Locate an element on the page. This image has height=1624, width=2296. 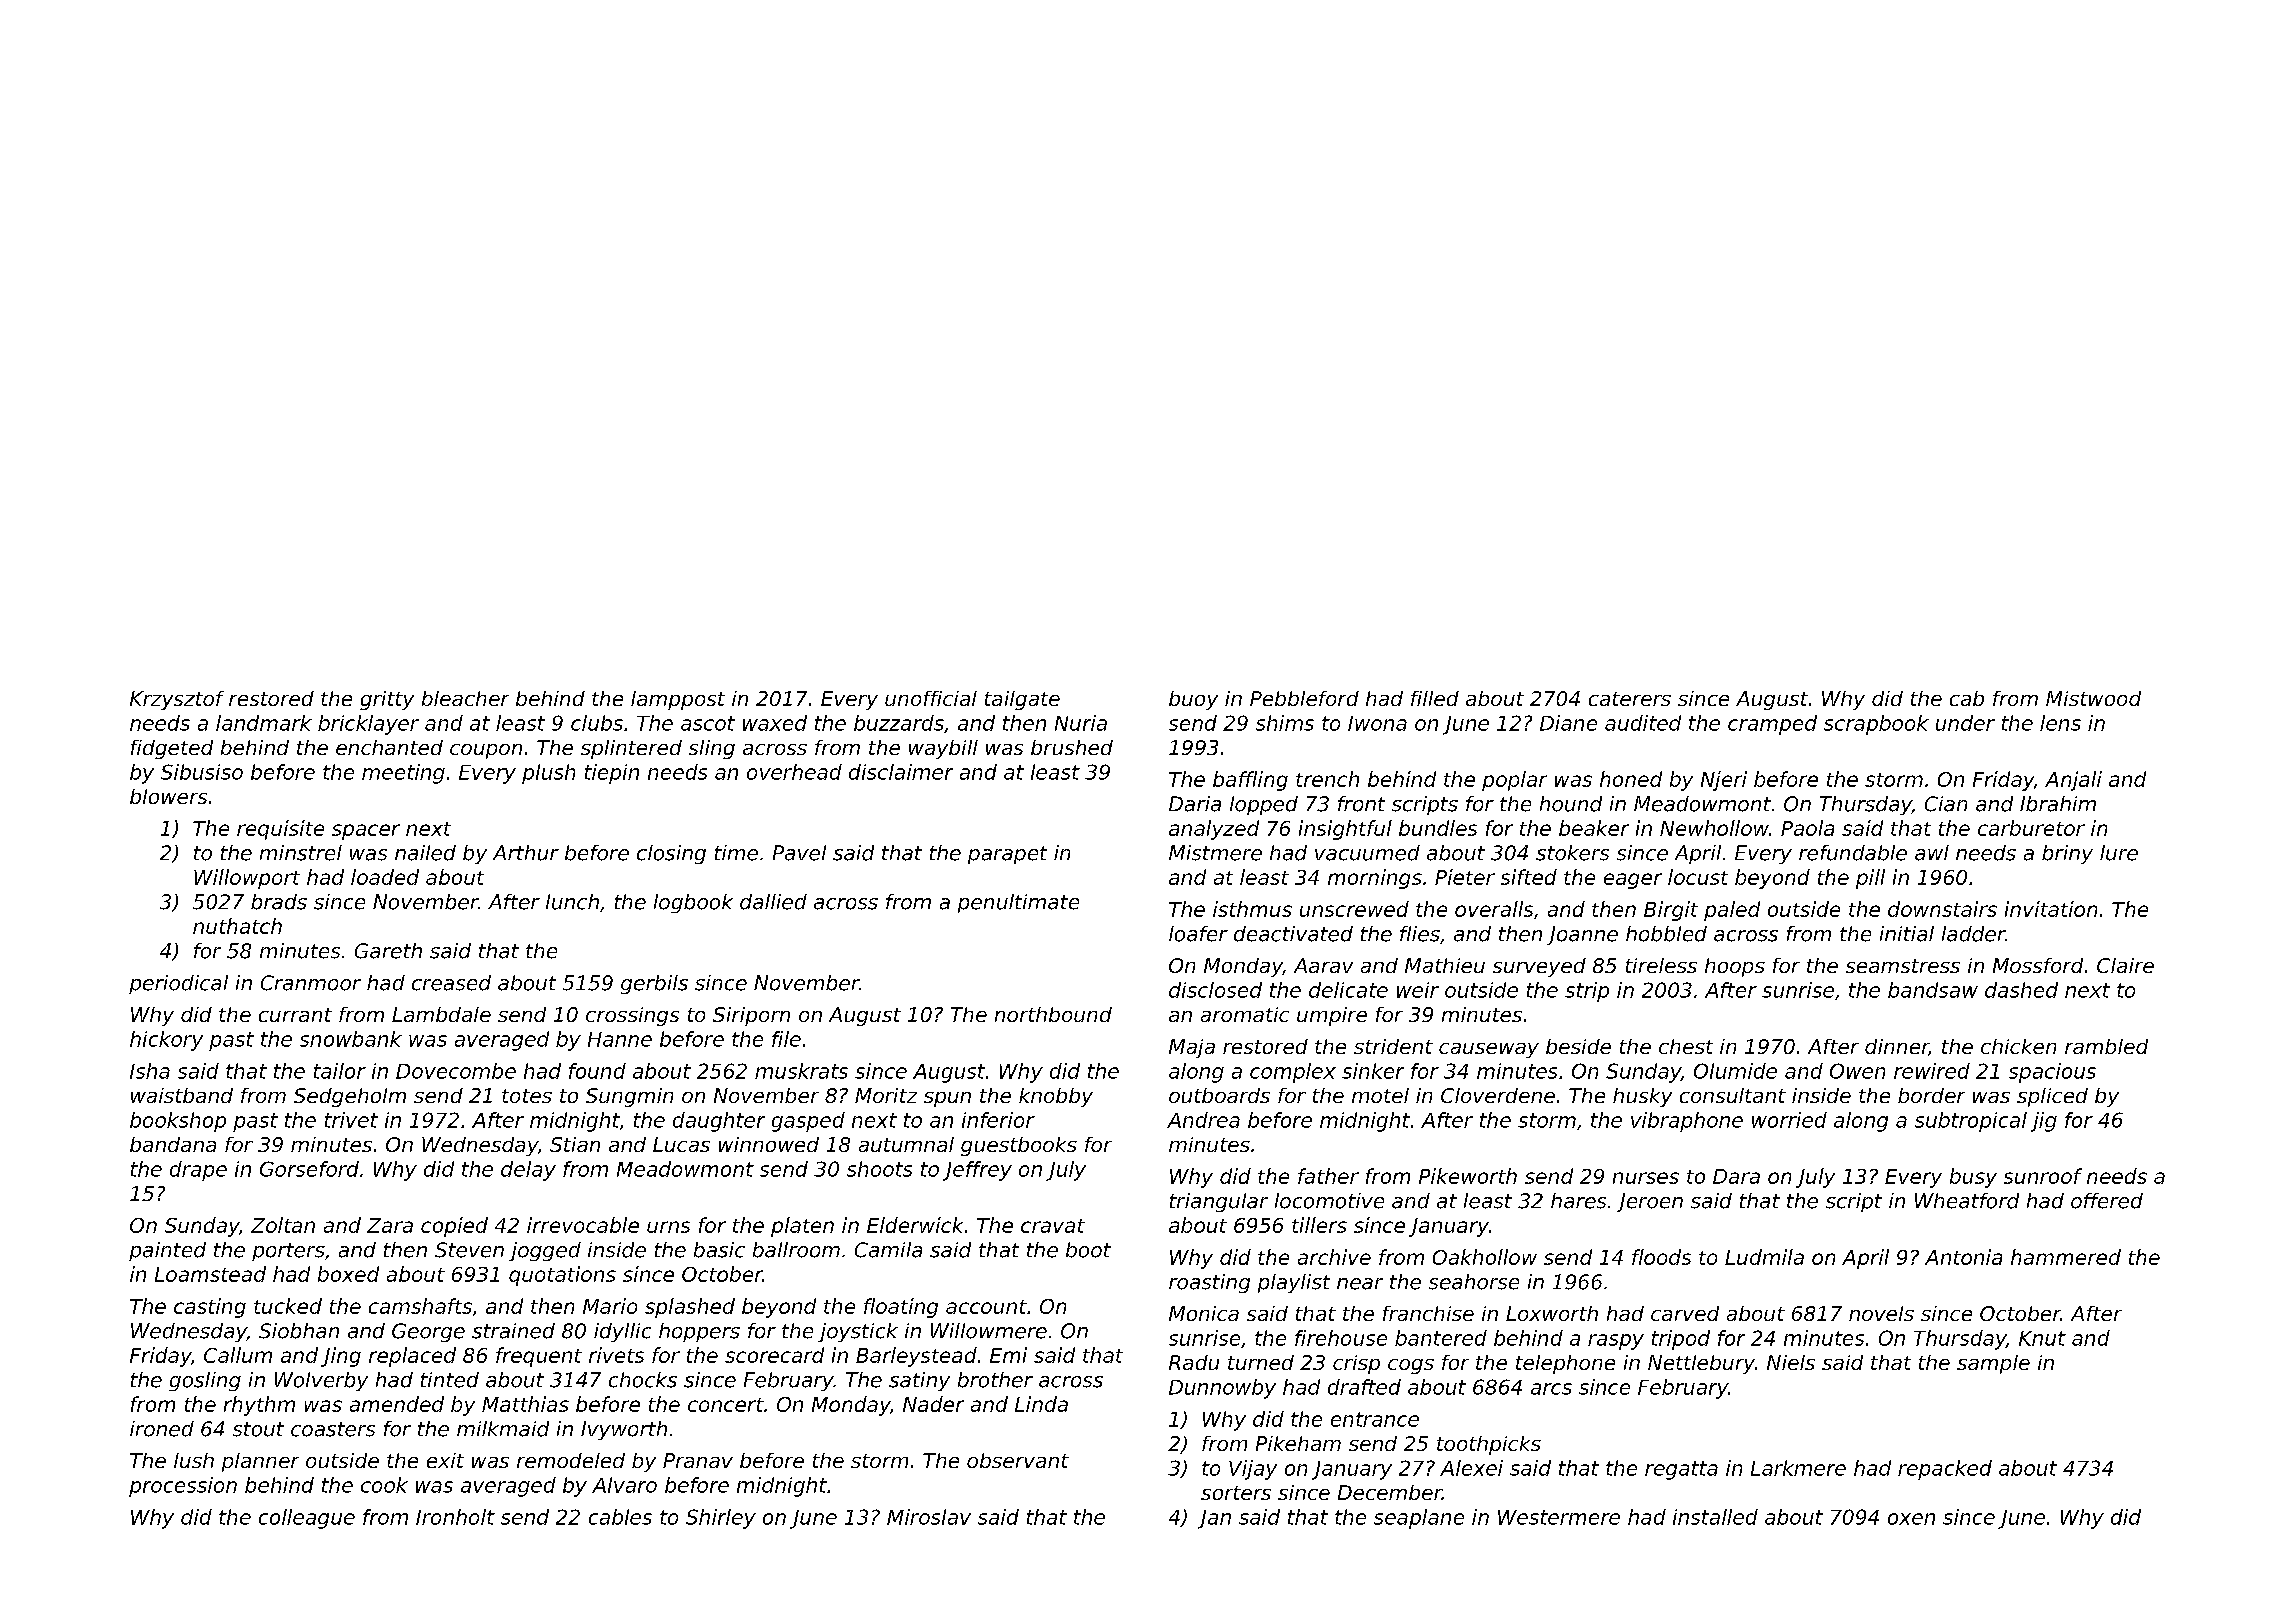
bleacher is located at coordinates (465, 698).
